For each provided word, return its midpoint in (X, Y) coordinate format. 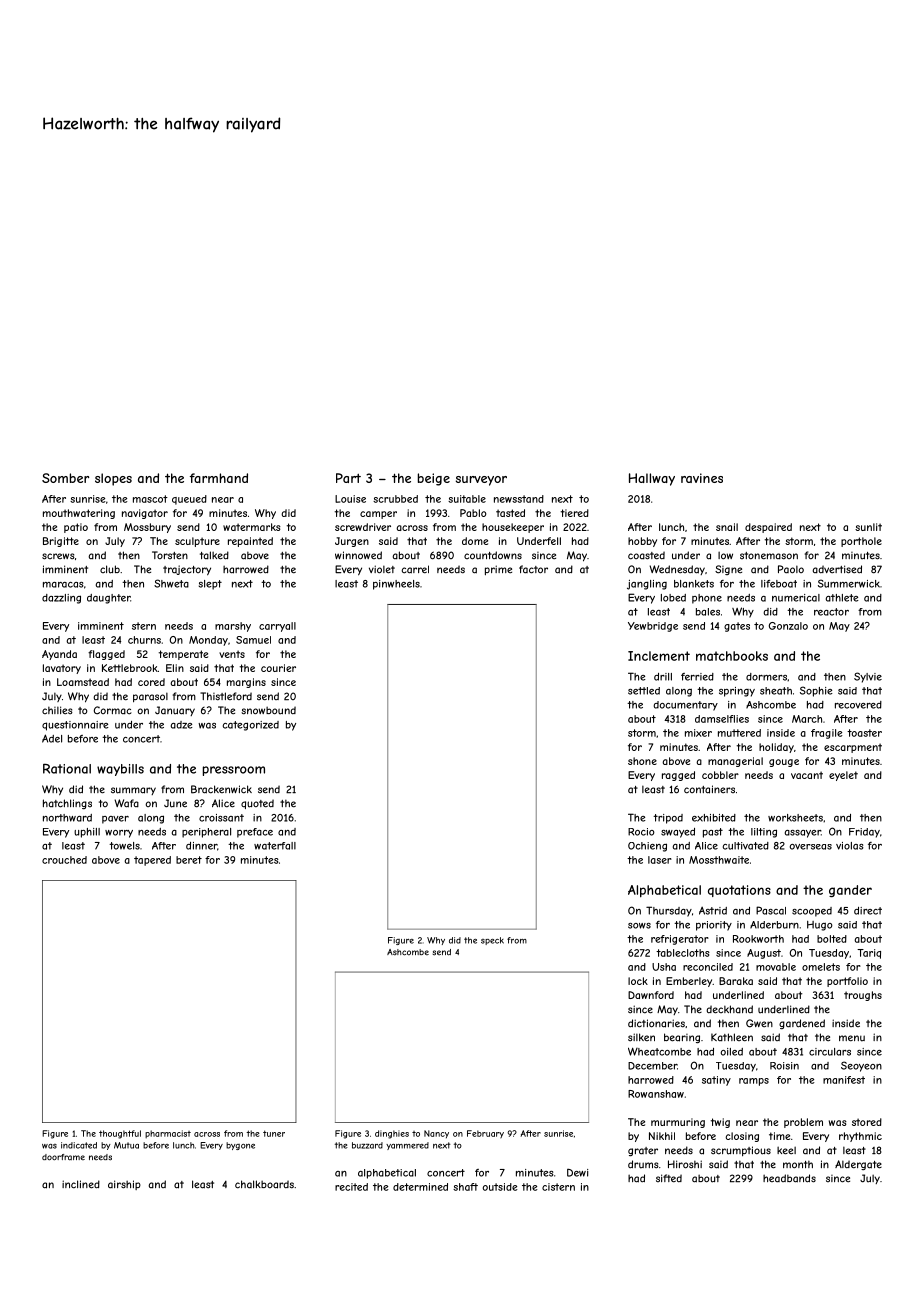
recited (351, 1187)
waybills (120, 770)
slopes (113, 479)
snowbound (268, 710)
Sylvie (868, 677)
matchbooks (732, 656)
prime (498, 570)
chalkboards (264, 1184)
